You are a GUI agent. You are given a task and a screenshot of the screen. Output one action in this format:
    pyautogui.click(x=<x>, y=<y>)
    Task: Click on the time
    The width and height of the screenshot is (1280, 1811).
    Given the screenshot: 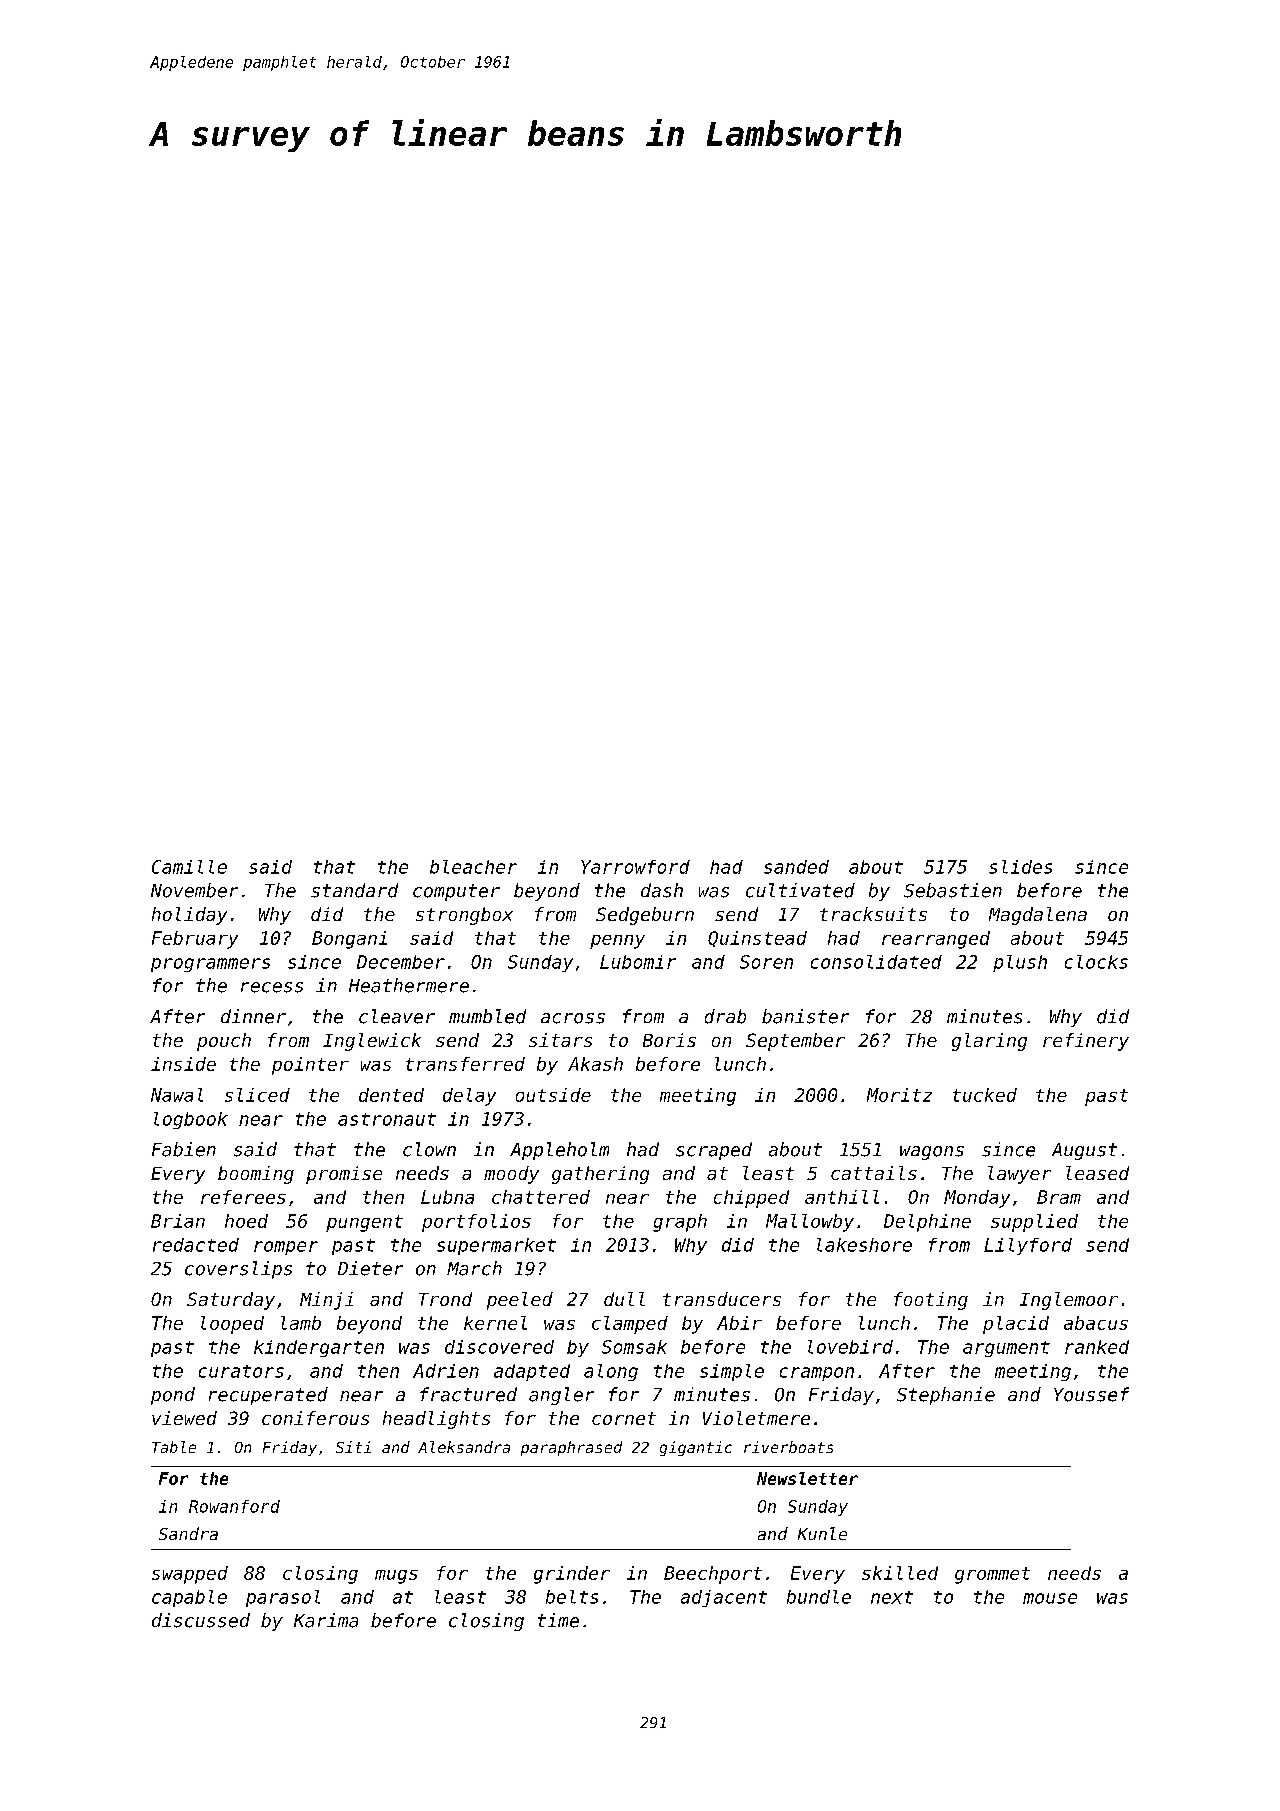 What is the action you would take?
    pyautogui.click(x=558, y=1620)
